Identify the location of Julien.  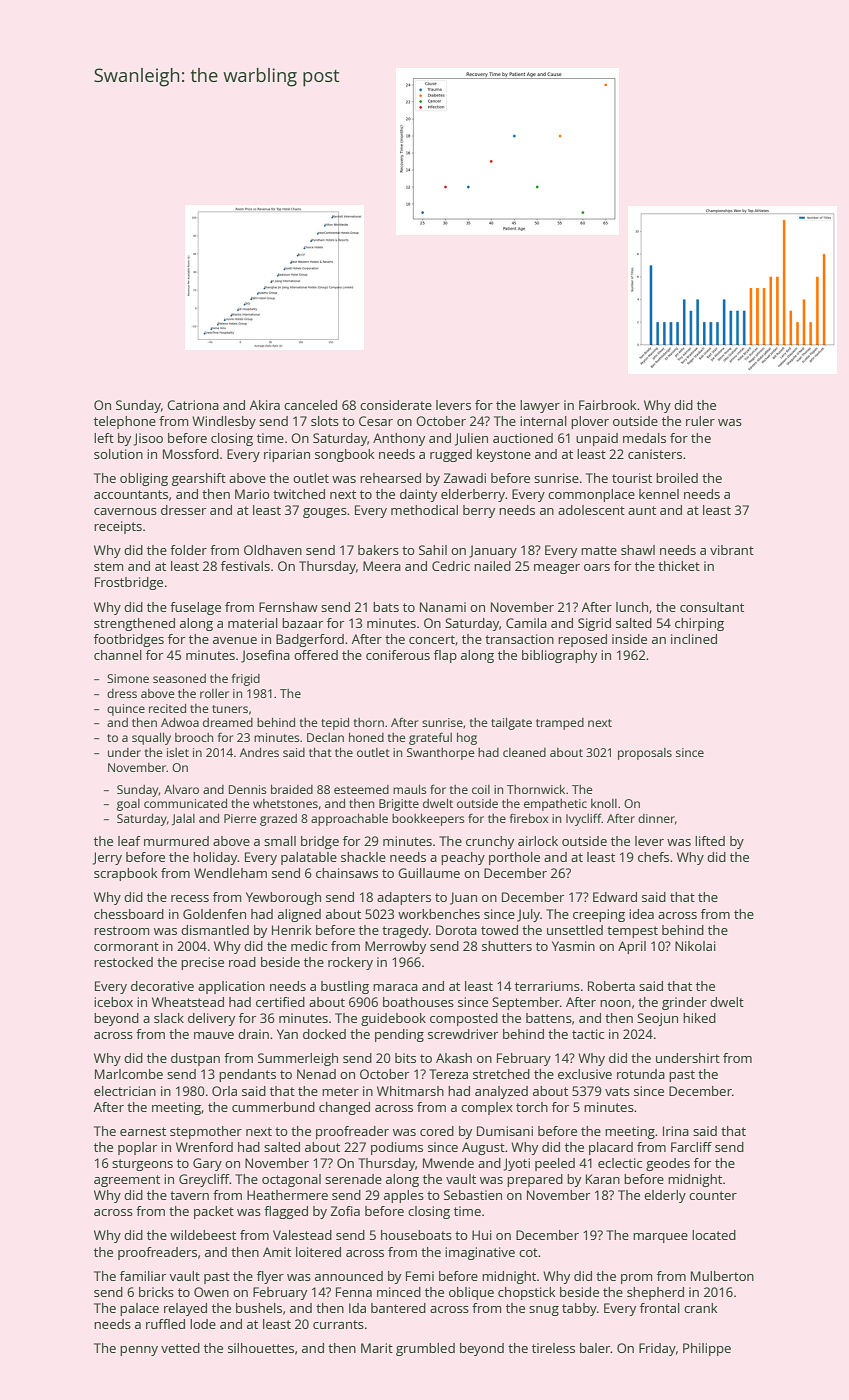
(471, 439).
